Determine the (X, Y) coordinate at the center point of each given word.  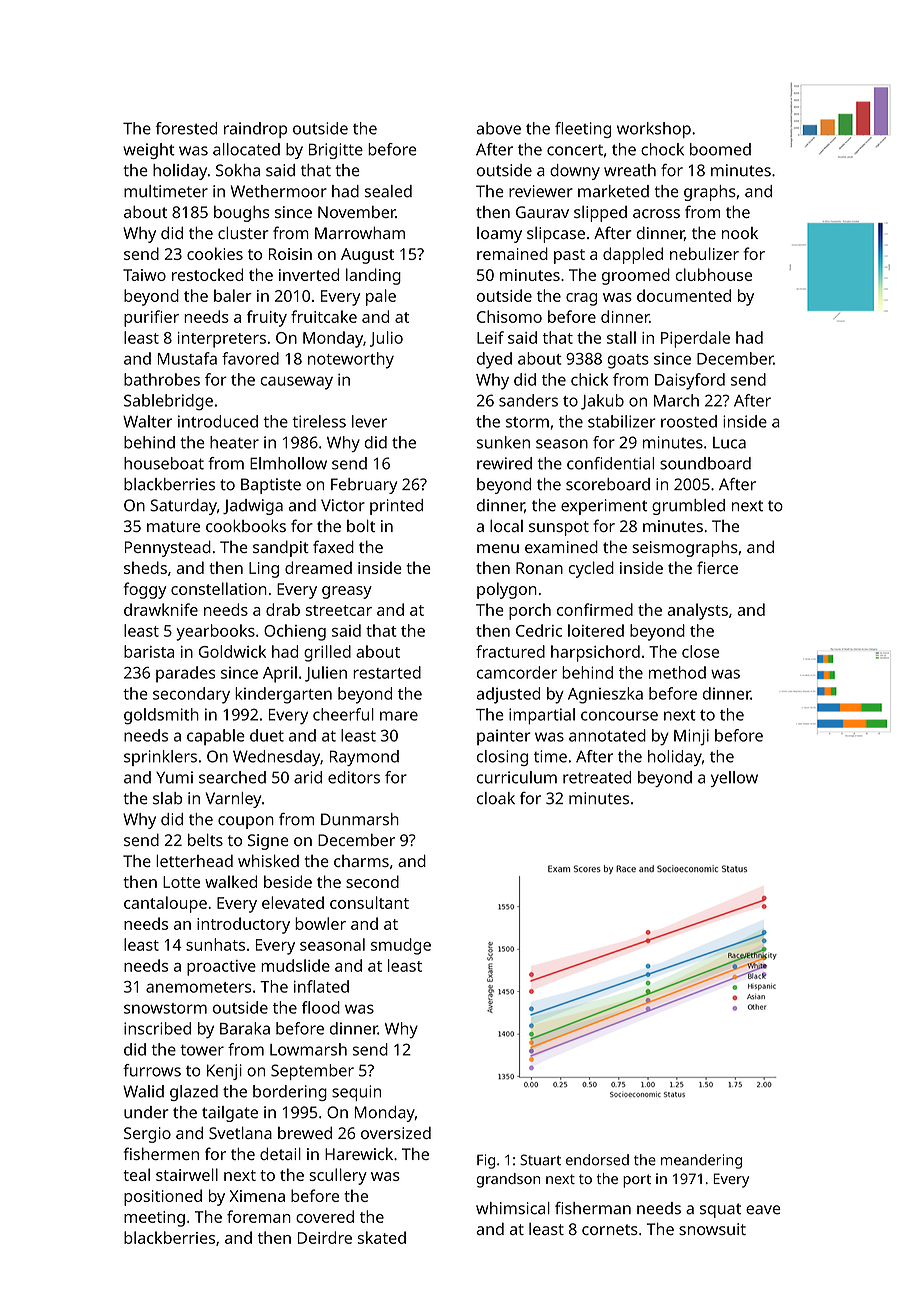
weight (149, 151)
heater (234, 442)
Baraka (245, 1028)
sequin (356, 1093)
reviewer (541, 191)
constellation (219, 588)
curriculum (517, 777)
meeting (154, 1219)
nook (740, 233)
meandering (701, 1161)
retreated (597, 777)
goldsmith (161, 716)
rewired (504, 463)
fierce (717, 567)
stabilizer (622, 421)
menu (498, 548)
